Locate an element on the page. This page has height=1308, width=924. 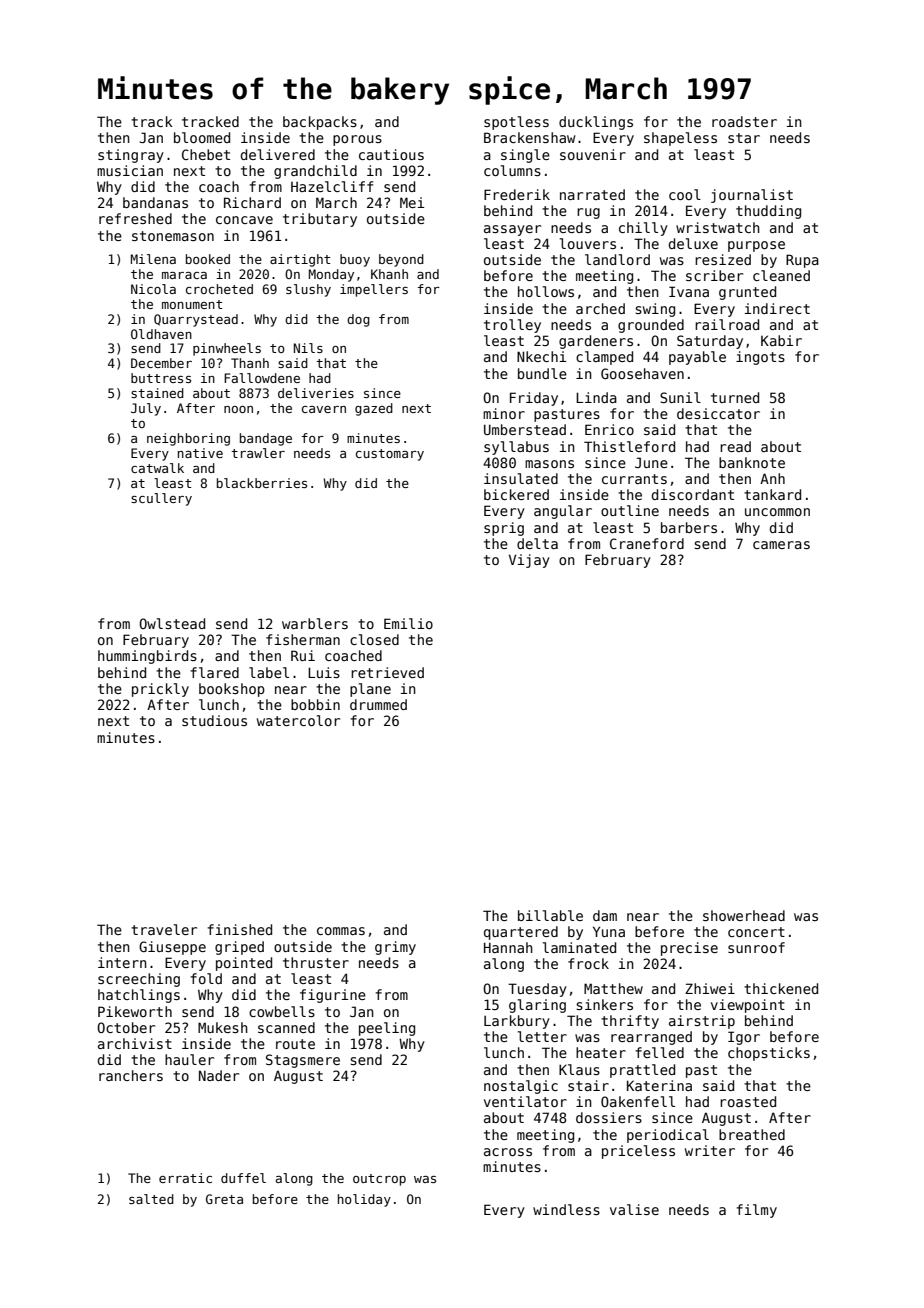
maraca is located at coordinates (184, 275).
